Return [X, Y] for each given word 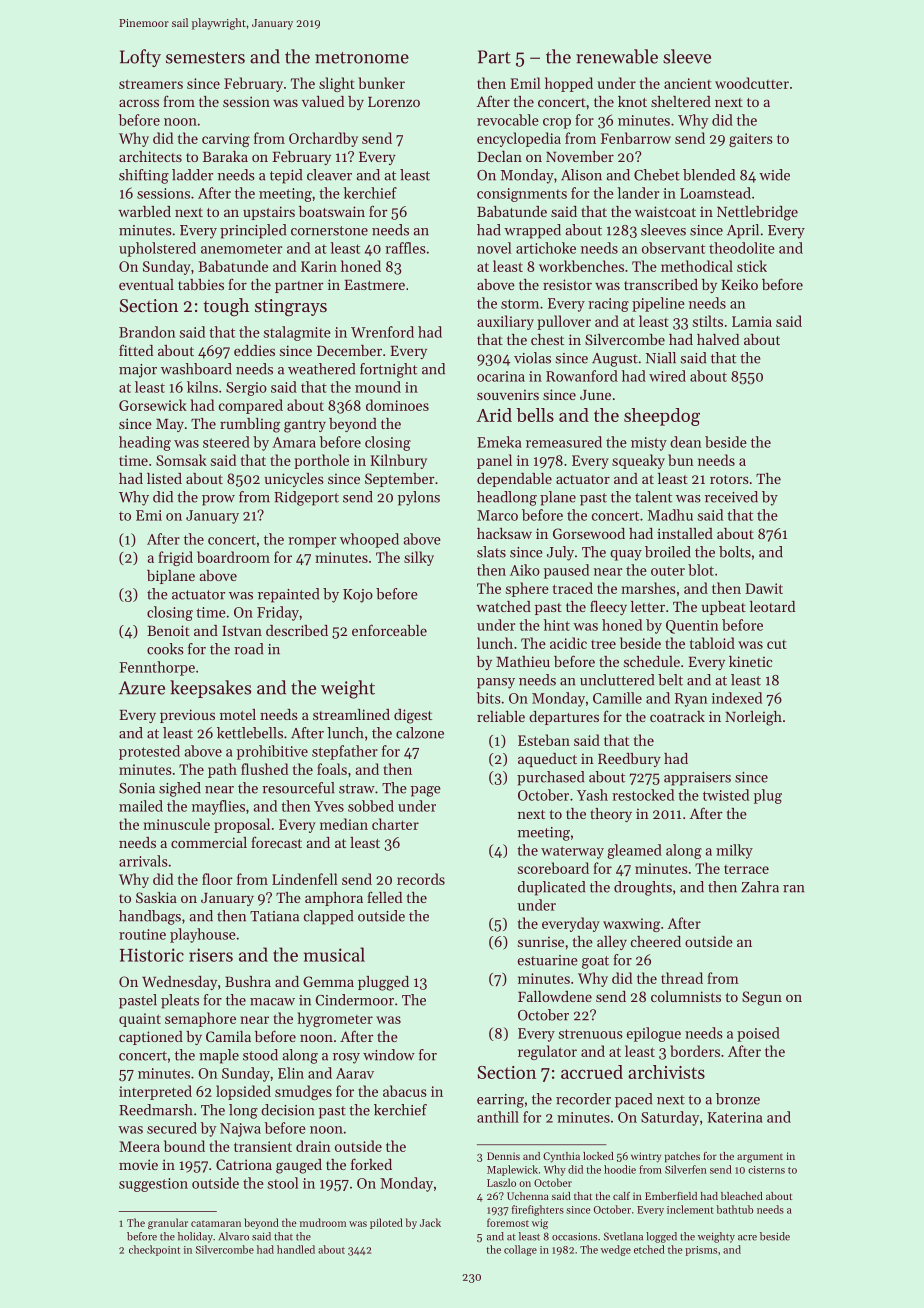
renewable [617, 56]
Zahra [760, 887]
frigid [175, 558]
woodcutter [752, 83]
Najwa [240, 1130]
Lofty [140, 58]
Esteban [544, 740]
